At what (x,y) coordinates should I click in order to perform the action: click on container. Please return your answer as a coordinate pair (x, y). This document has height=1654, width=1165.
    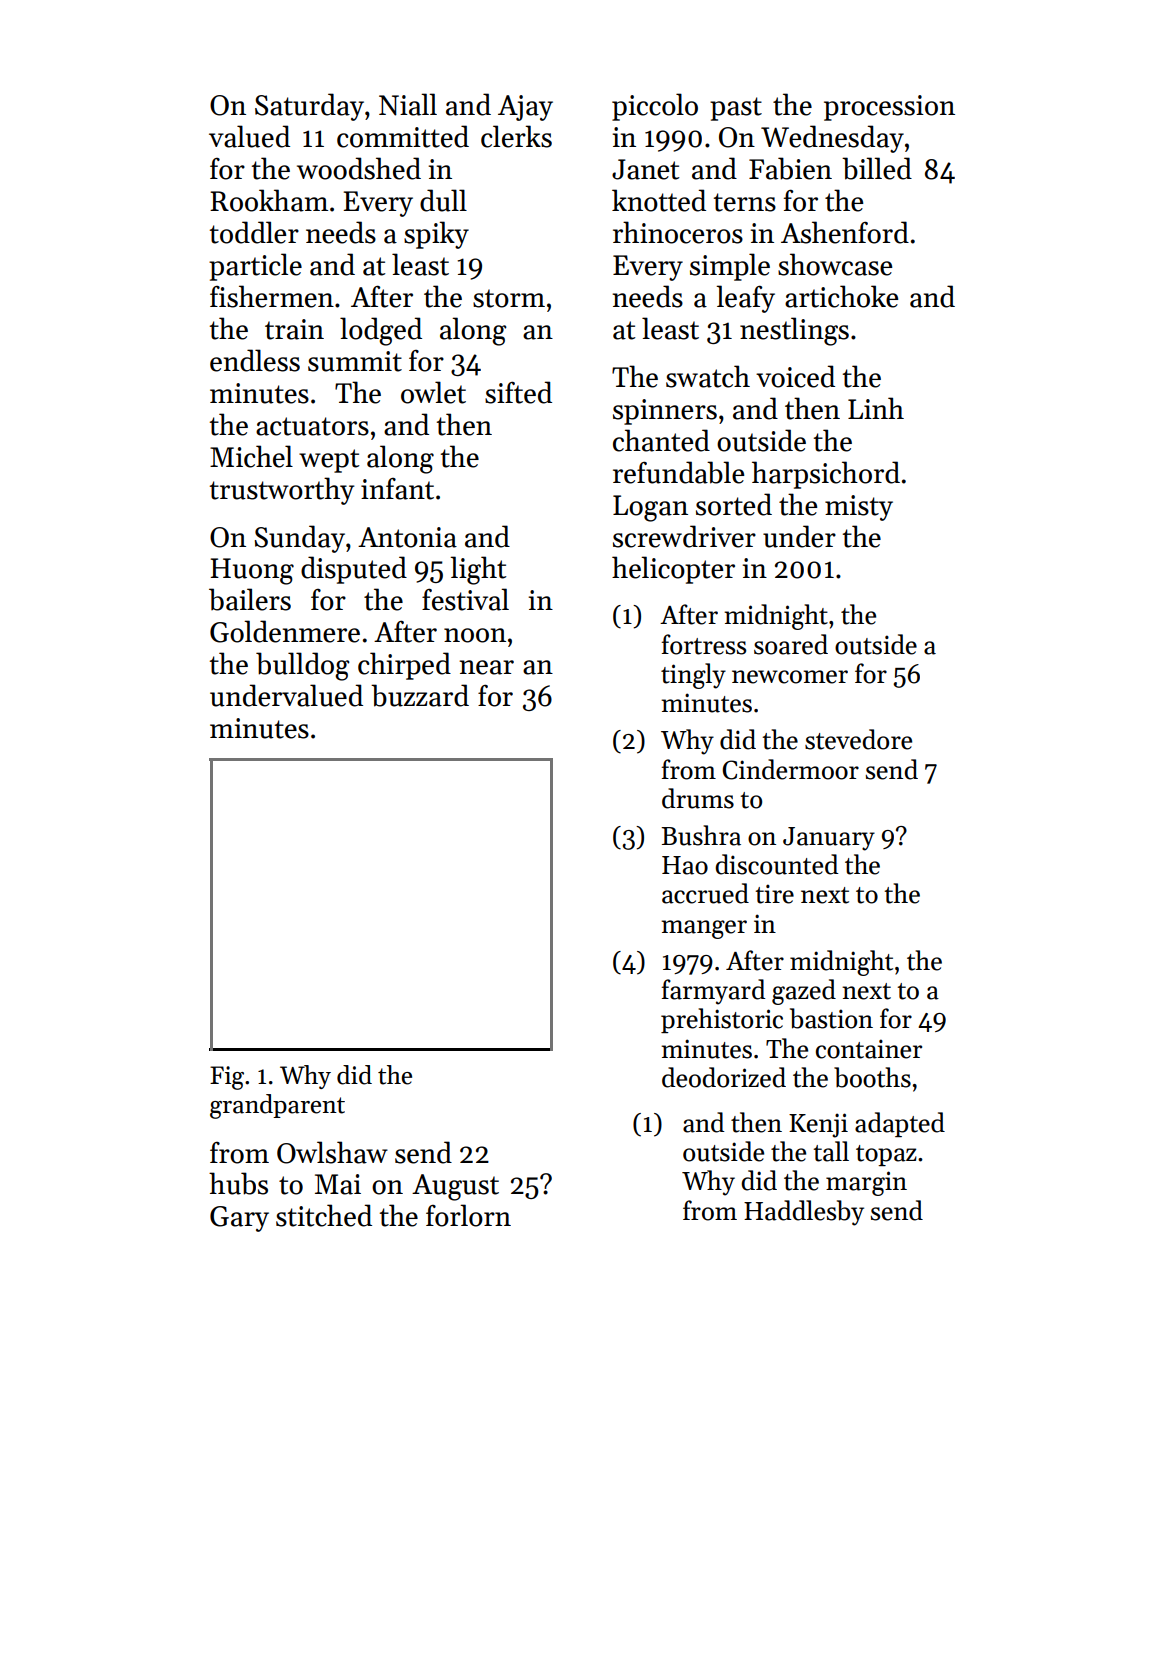
    Looking at the image, I should click on (869, 1049).
